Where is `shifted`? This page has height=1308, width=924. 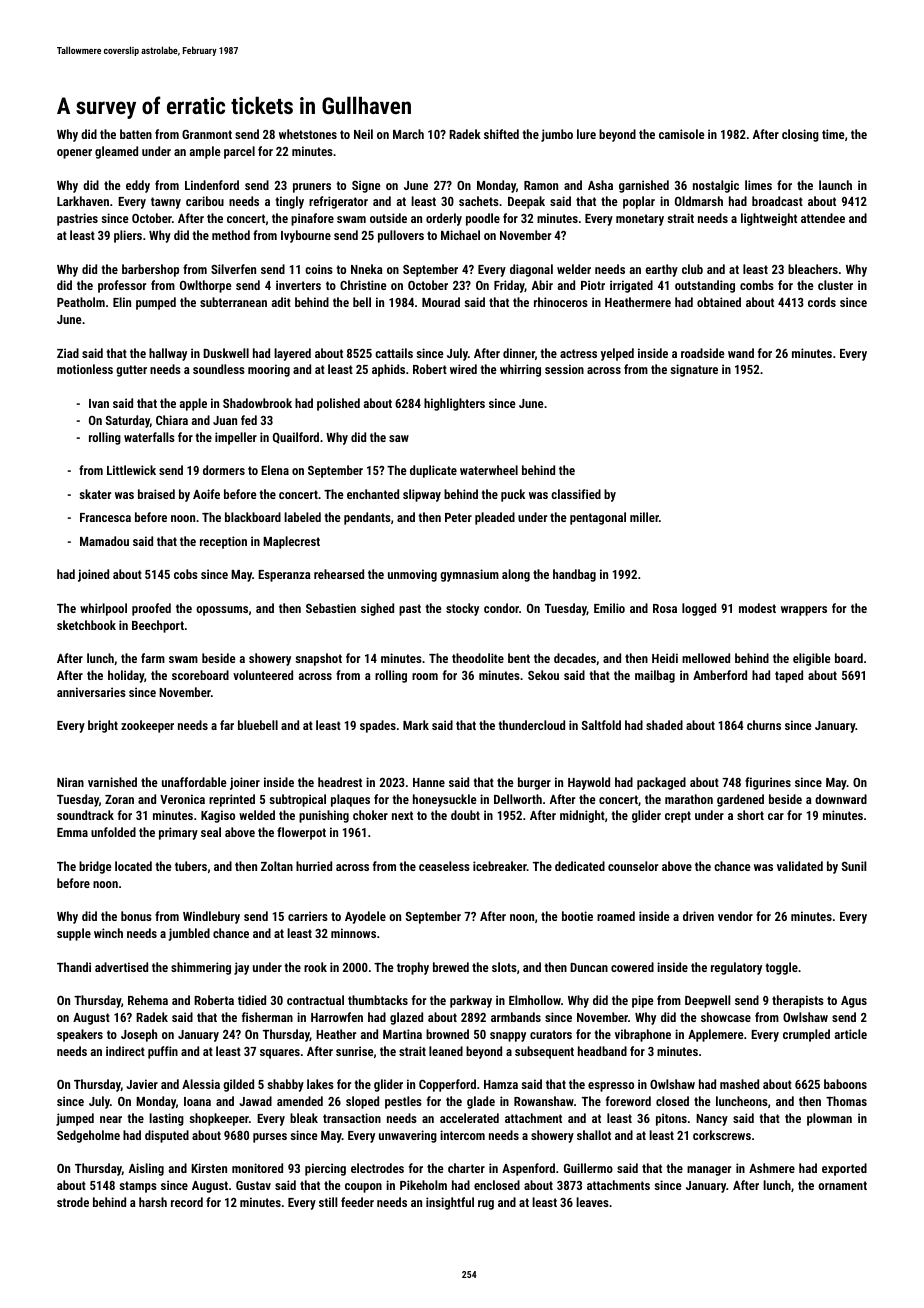
shifted is located at coordinates (501, 134).
